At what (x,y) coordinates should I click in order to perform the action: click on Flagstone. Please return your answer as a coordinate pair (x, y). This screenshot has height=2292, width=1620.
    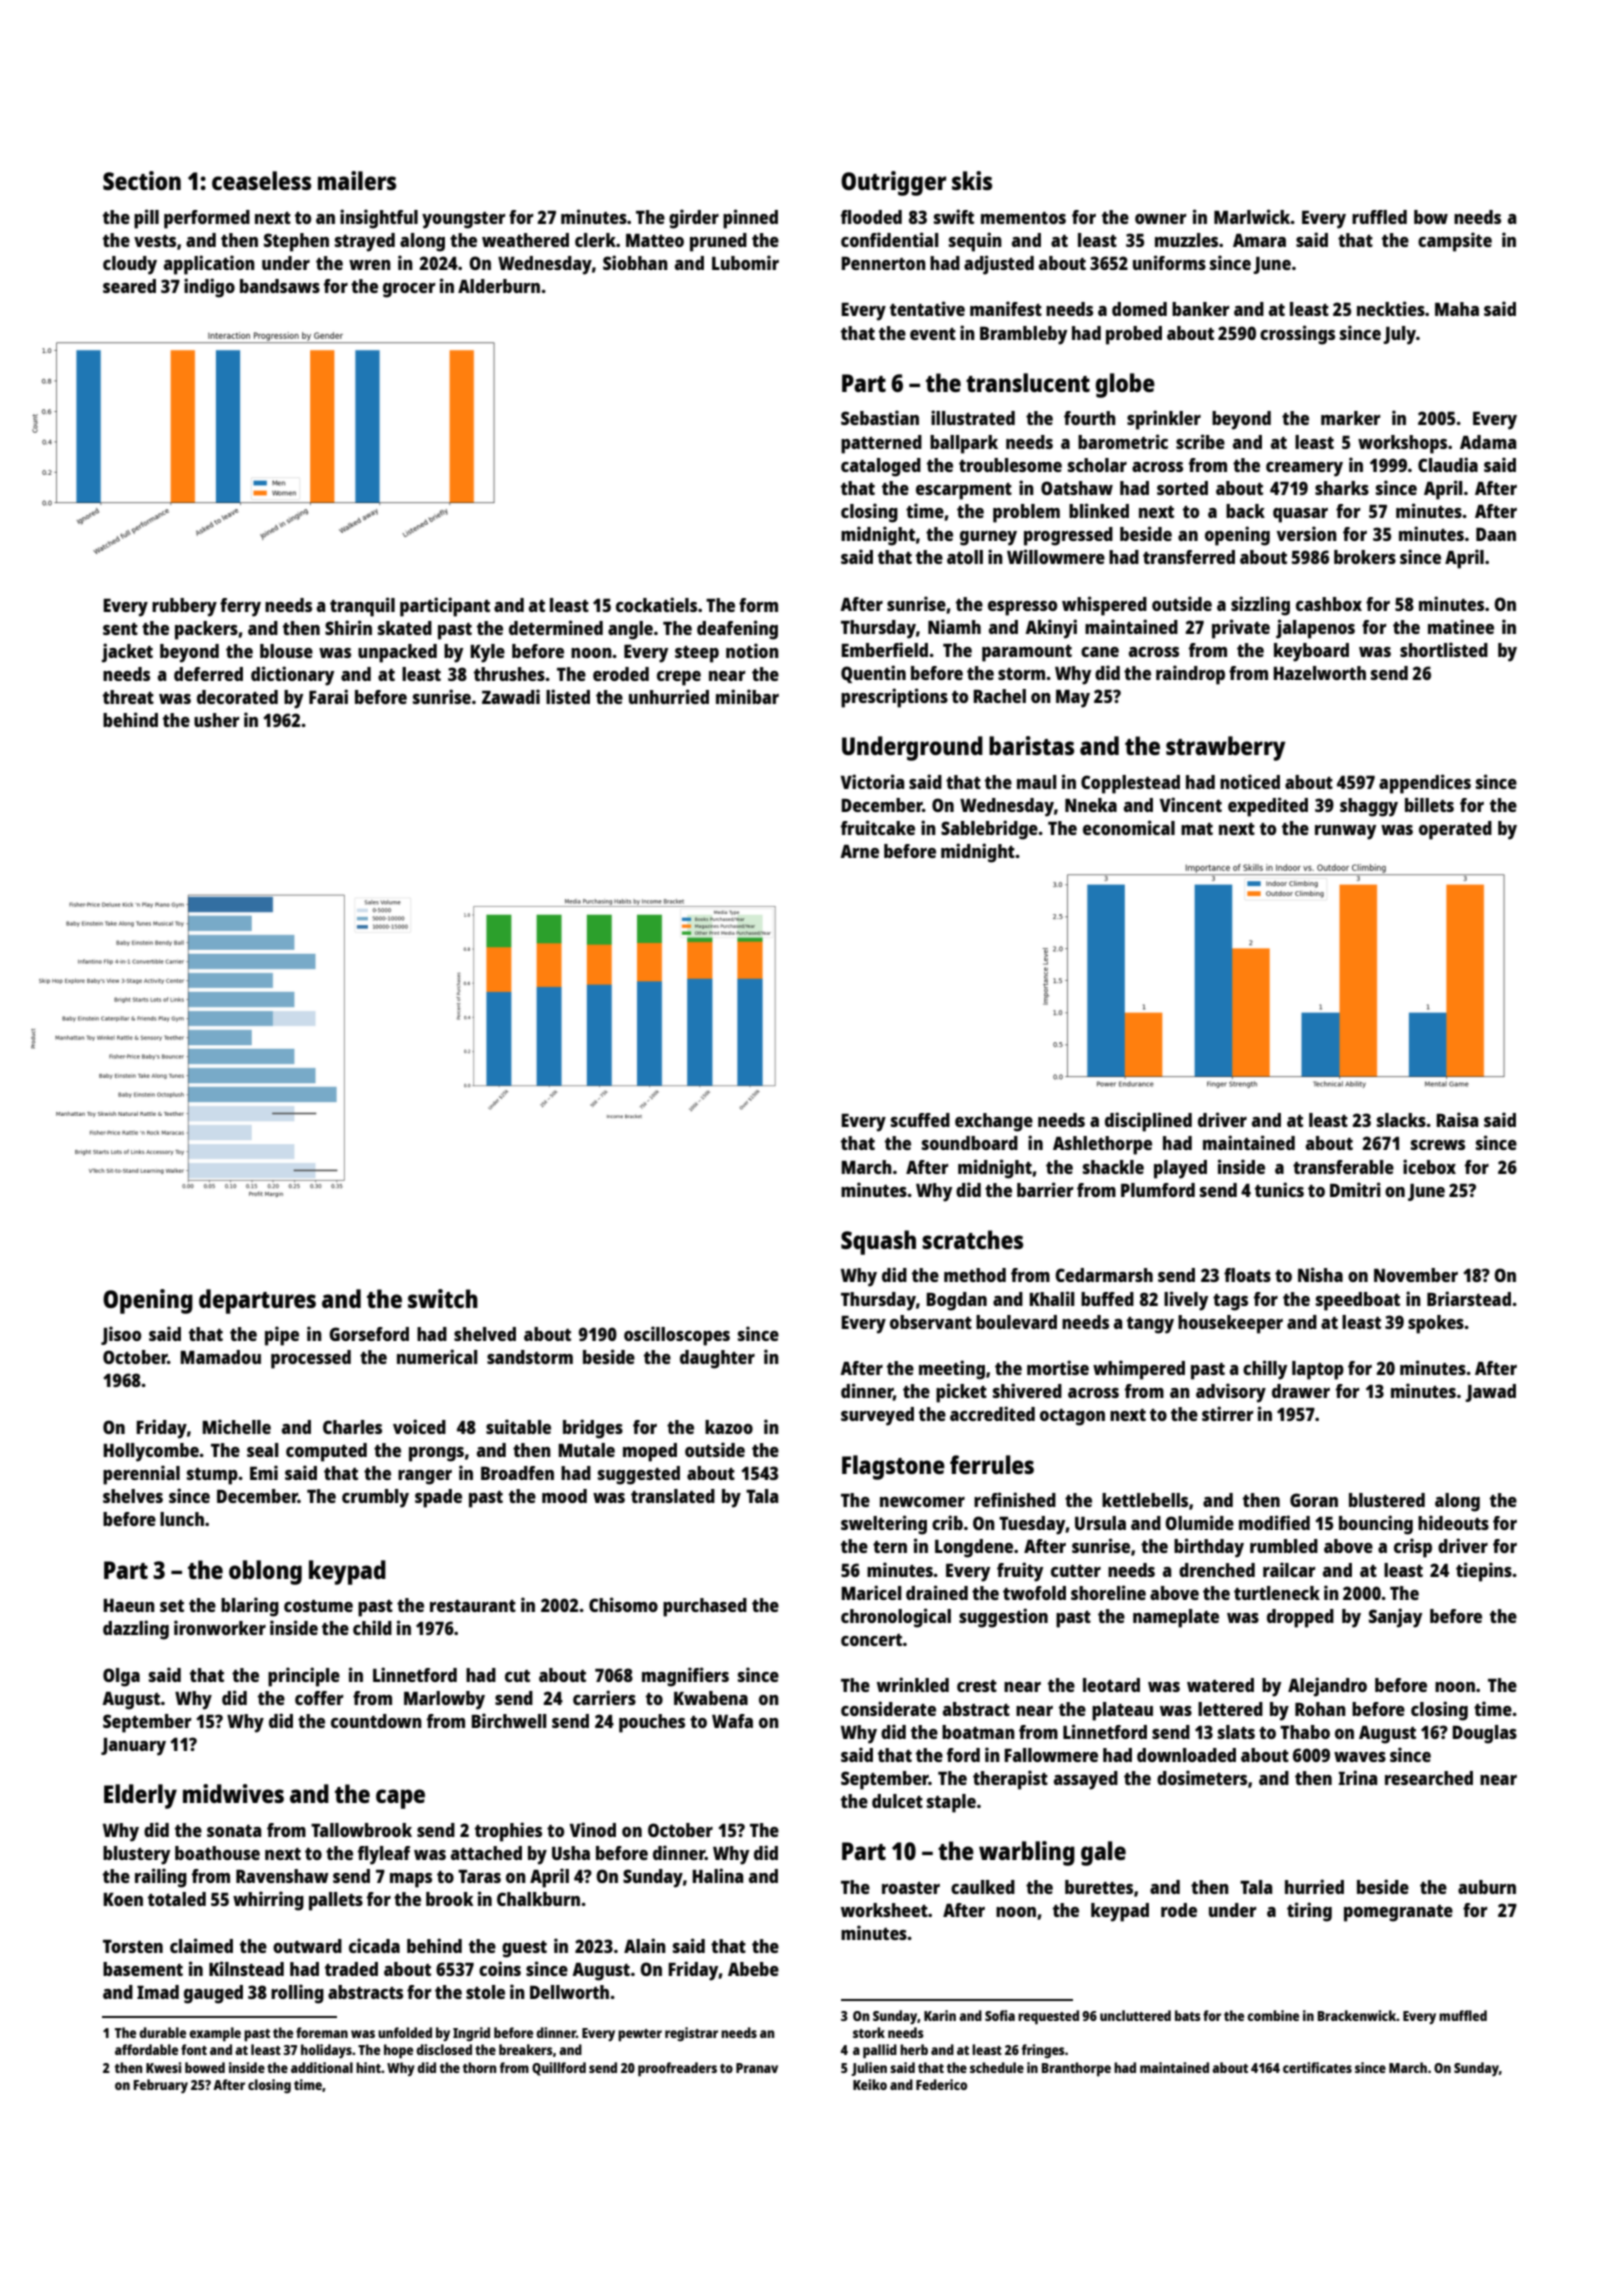
    Looking at the image, I should click on (893, 1467).
